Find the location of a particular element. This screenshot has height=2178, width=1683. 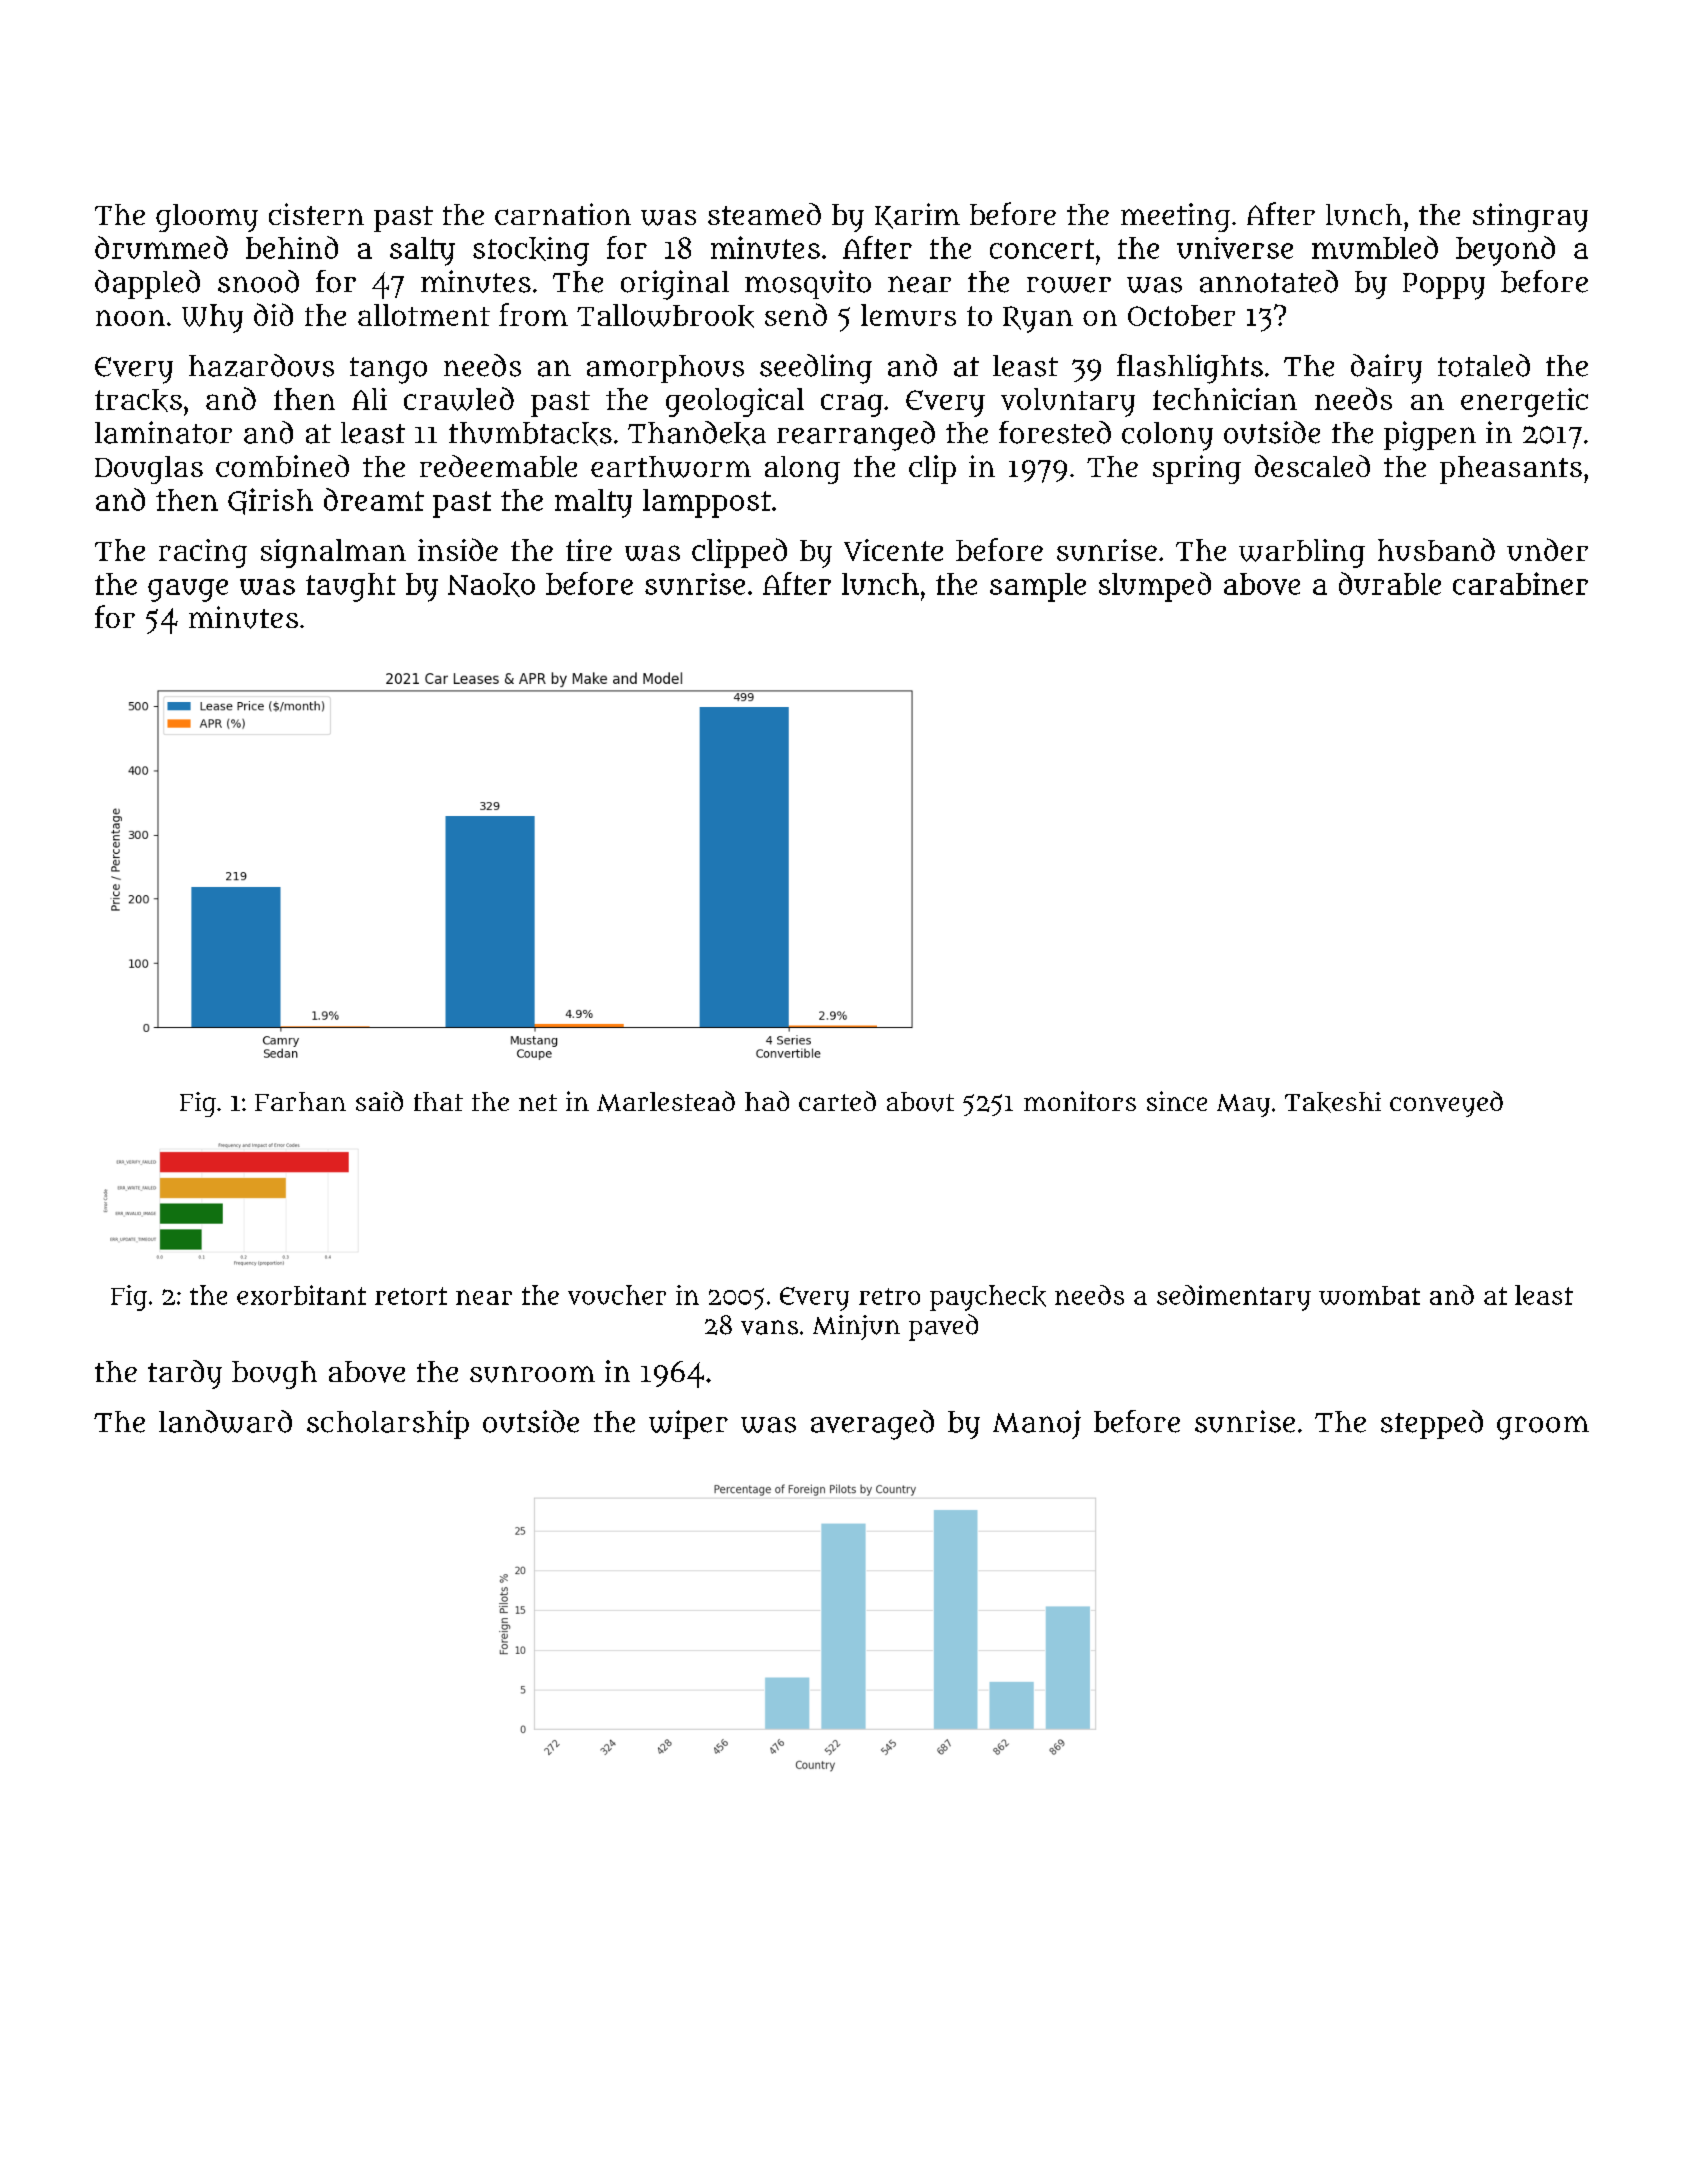

Poppy is located at coordinates (1444, 286).
